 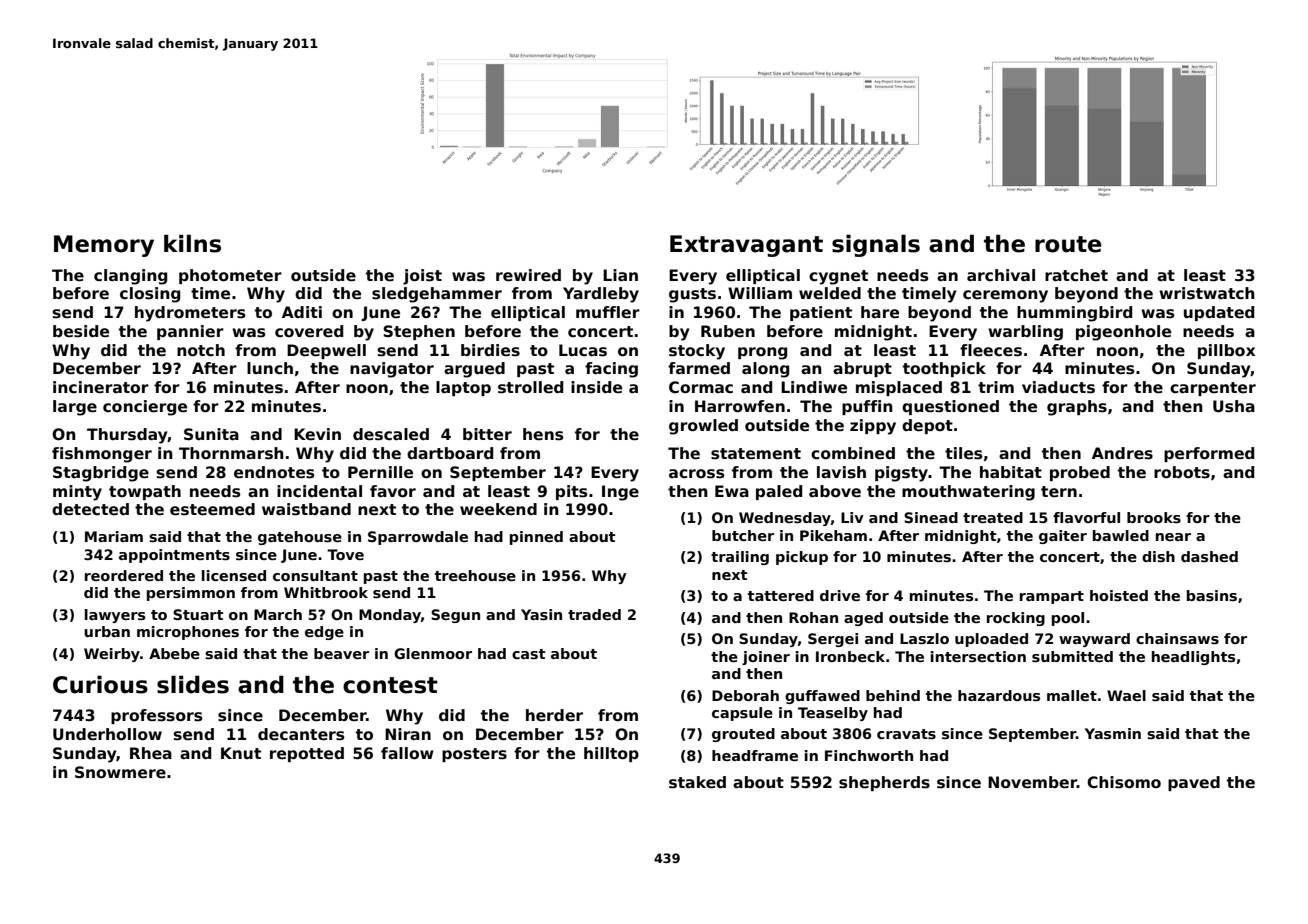 I want to click on hoisted, so click(x=1119, y=595).
